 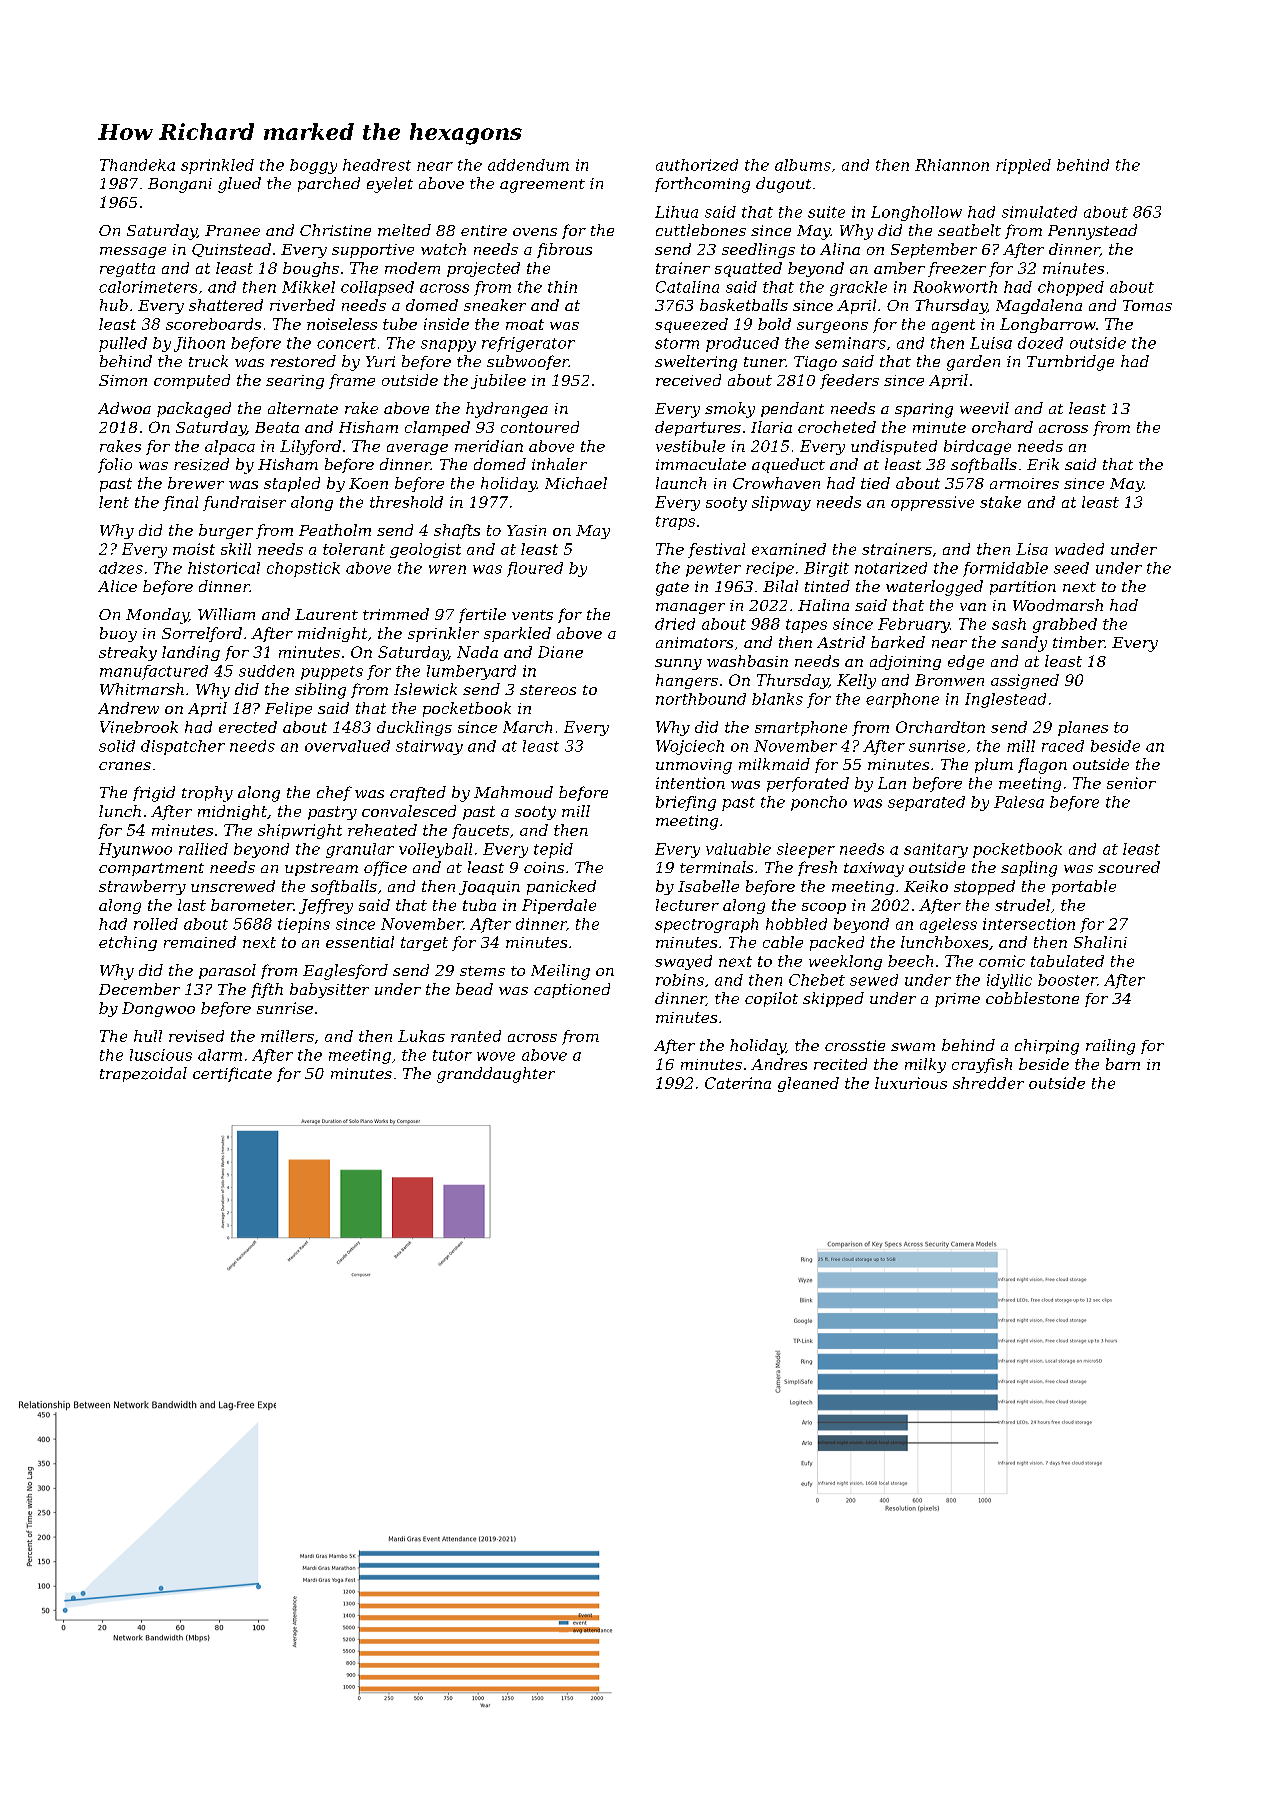 I want to click on Dongwoo, so click(x=158, y=1009).
